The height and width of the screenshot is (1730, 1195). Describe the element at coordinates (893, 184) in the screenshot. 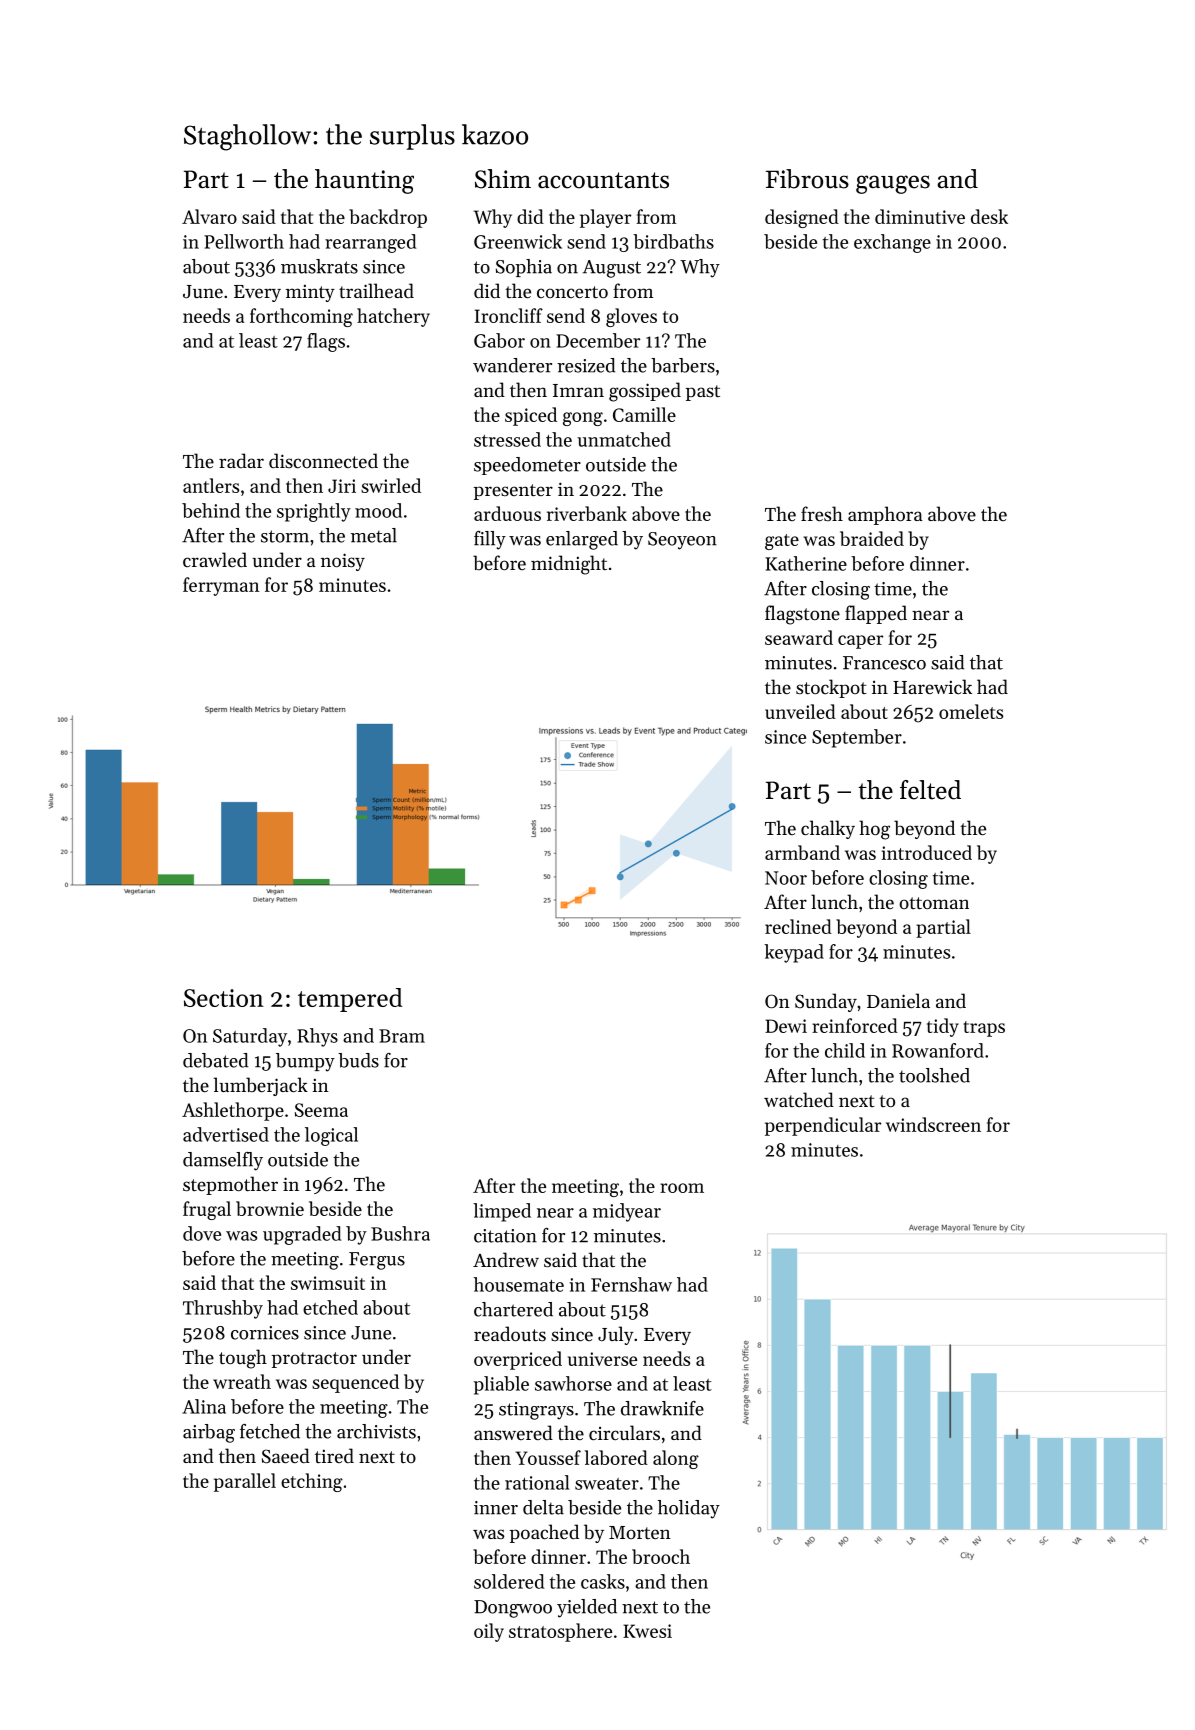

I see `gauges` at that location.
